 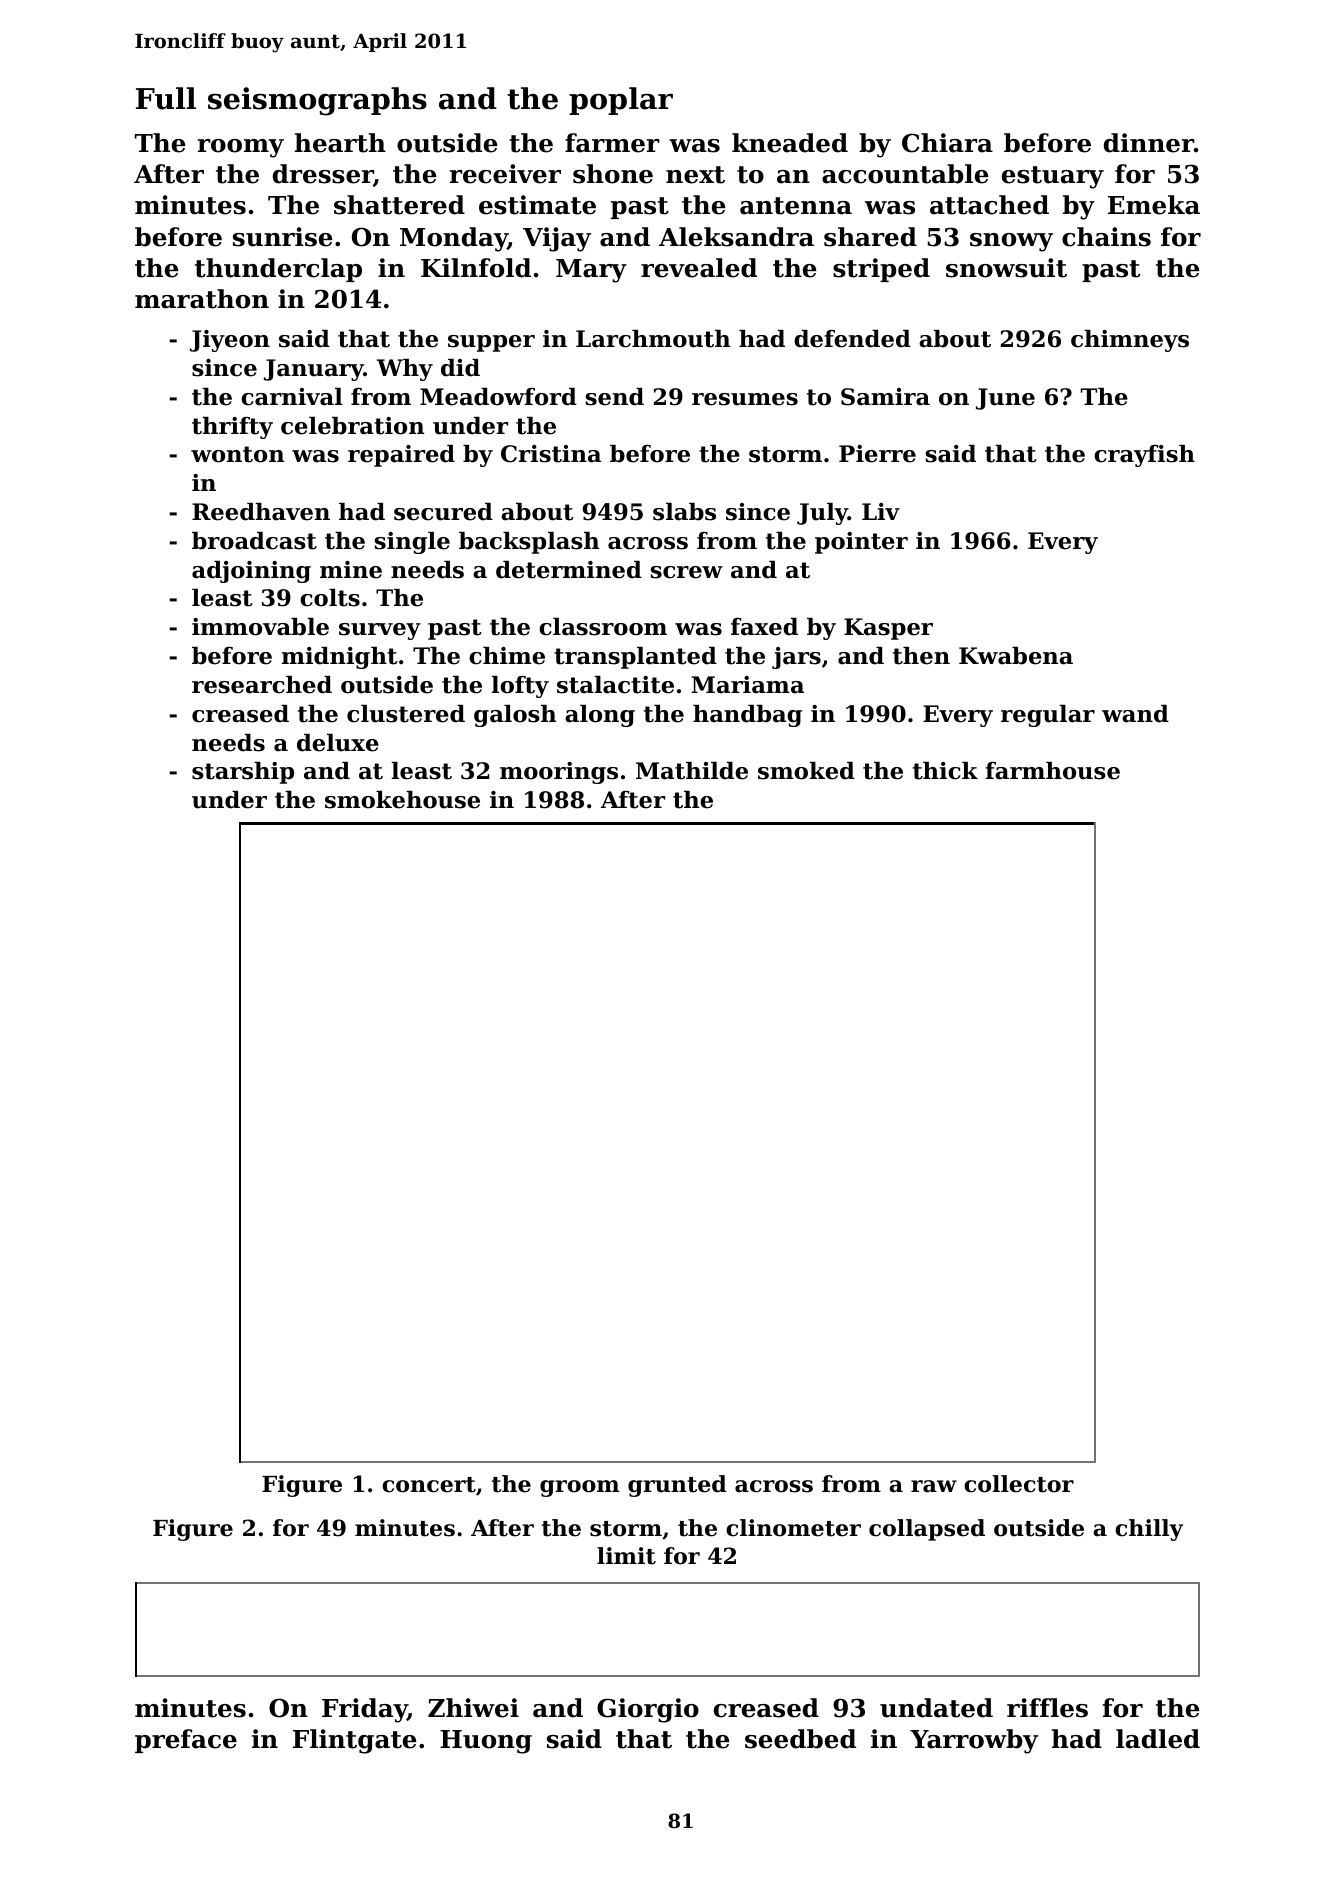 I want to click on next, so click(x=695, y=175).
